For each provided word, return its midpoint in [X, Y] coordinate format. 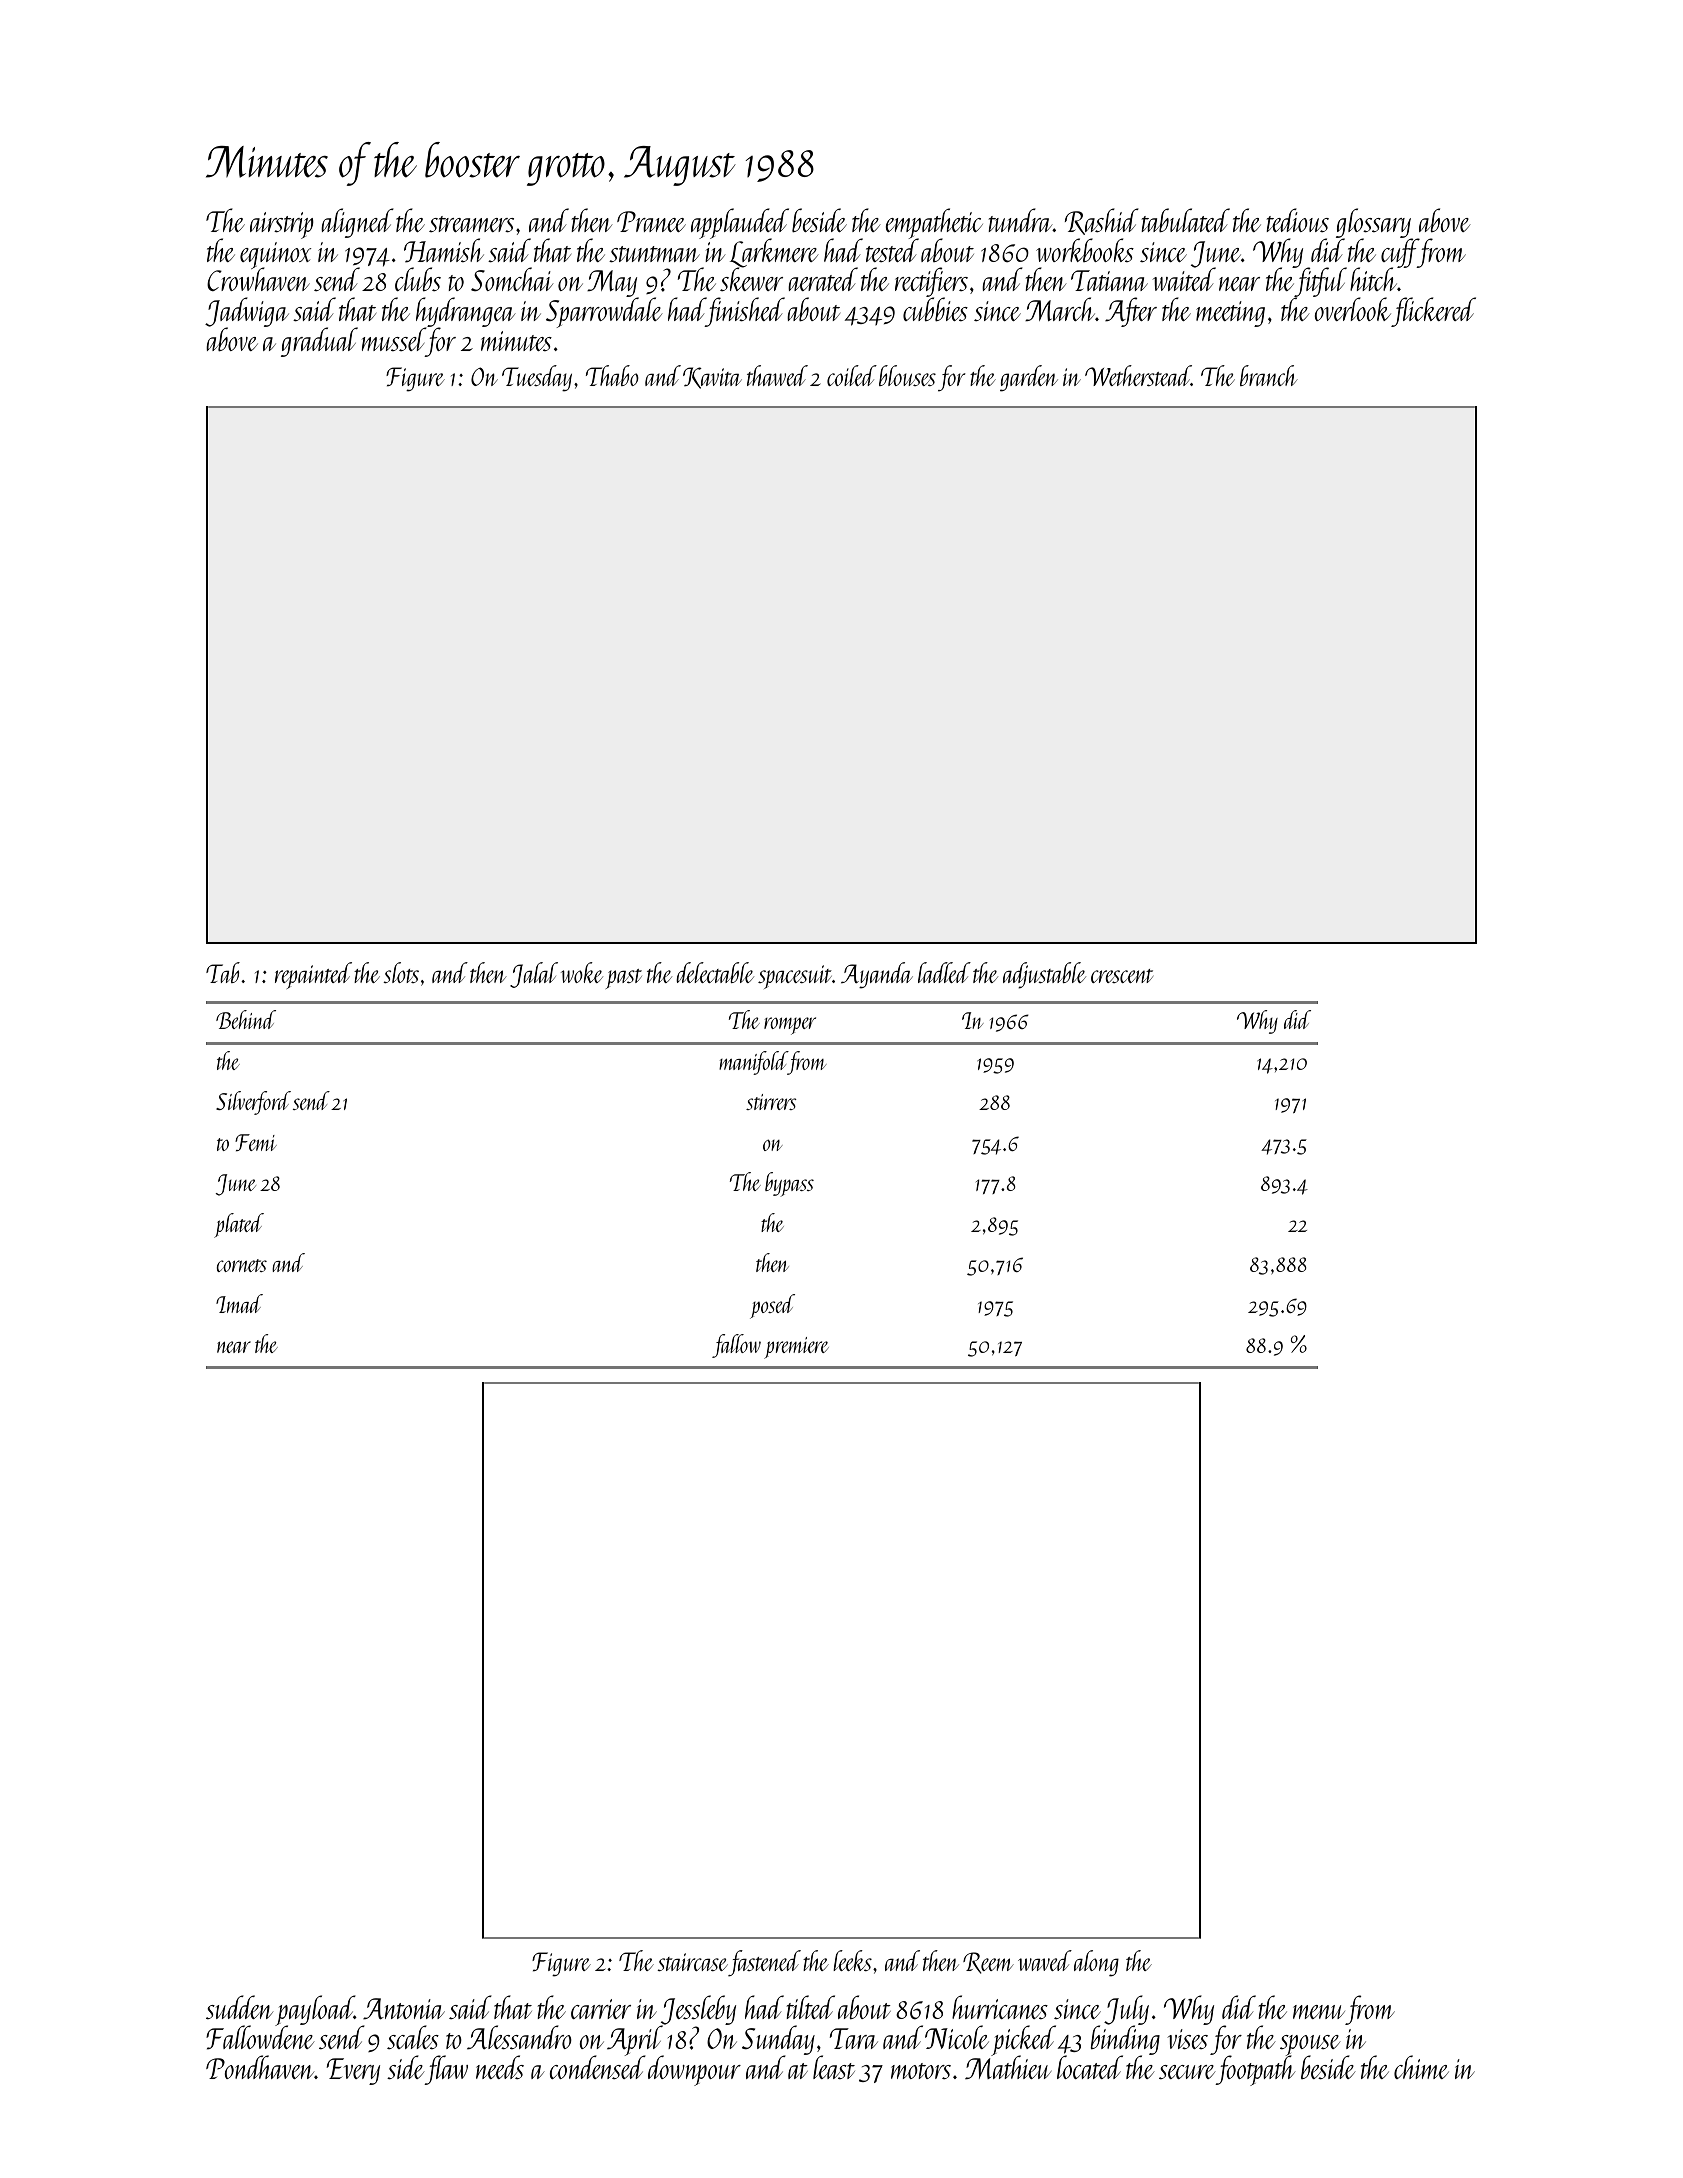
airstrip [282, 225]
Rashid [1102, 221]
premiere [796, 1348]
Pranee [651, 221]
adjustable [1044, 975]
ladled [944, 972]
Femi [256, 1142]
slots [401, 972]
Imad [239, 1303]
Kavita [712, 378]
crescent [1122, 976]
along [1096, 1963]
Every [353, 2071]
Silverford [253, 1103]
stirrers [771, 1102]
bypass [789, 1184]
